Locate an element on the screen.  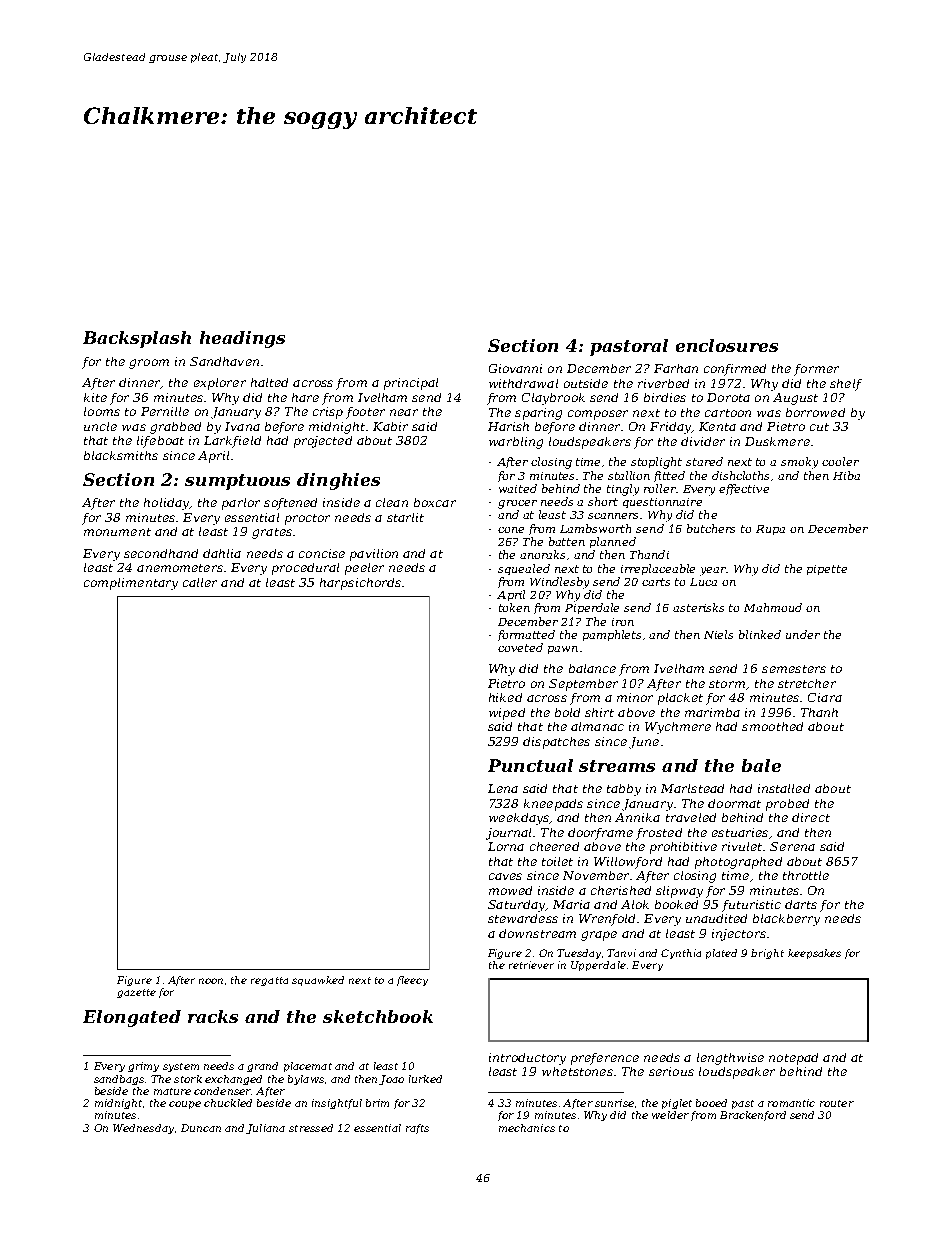
storm is located at coordinates (727, 684).
